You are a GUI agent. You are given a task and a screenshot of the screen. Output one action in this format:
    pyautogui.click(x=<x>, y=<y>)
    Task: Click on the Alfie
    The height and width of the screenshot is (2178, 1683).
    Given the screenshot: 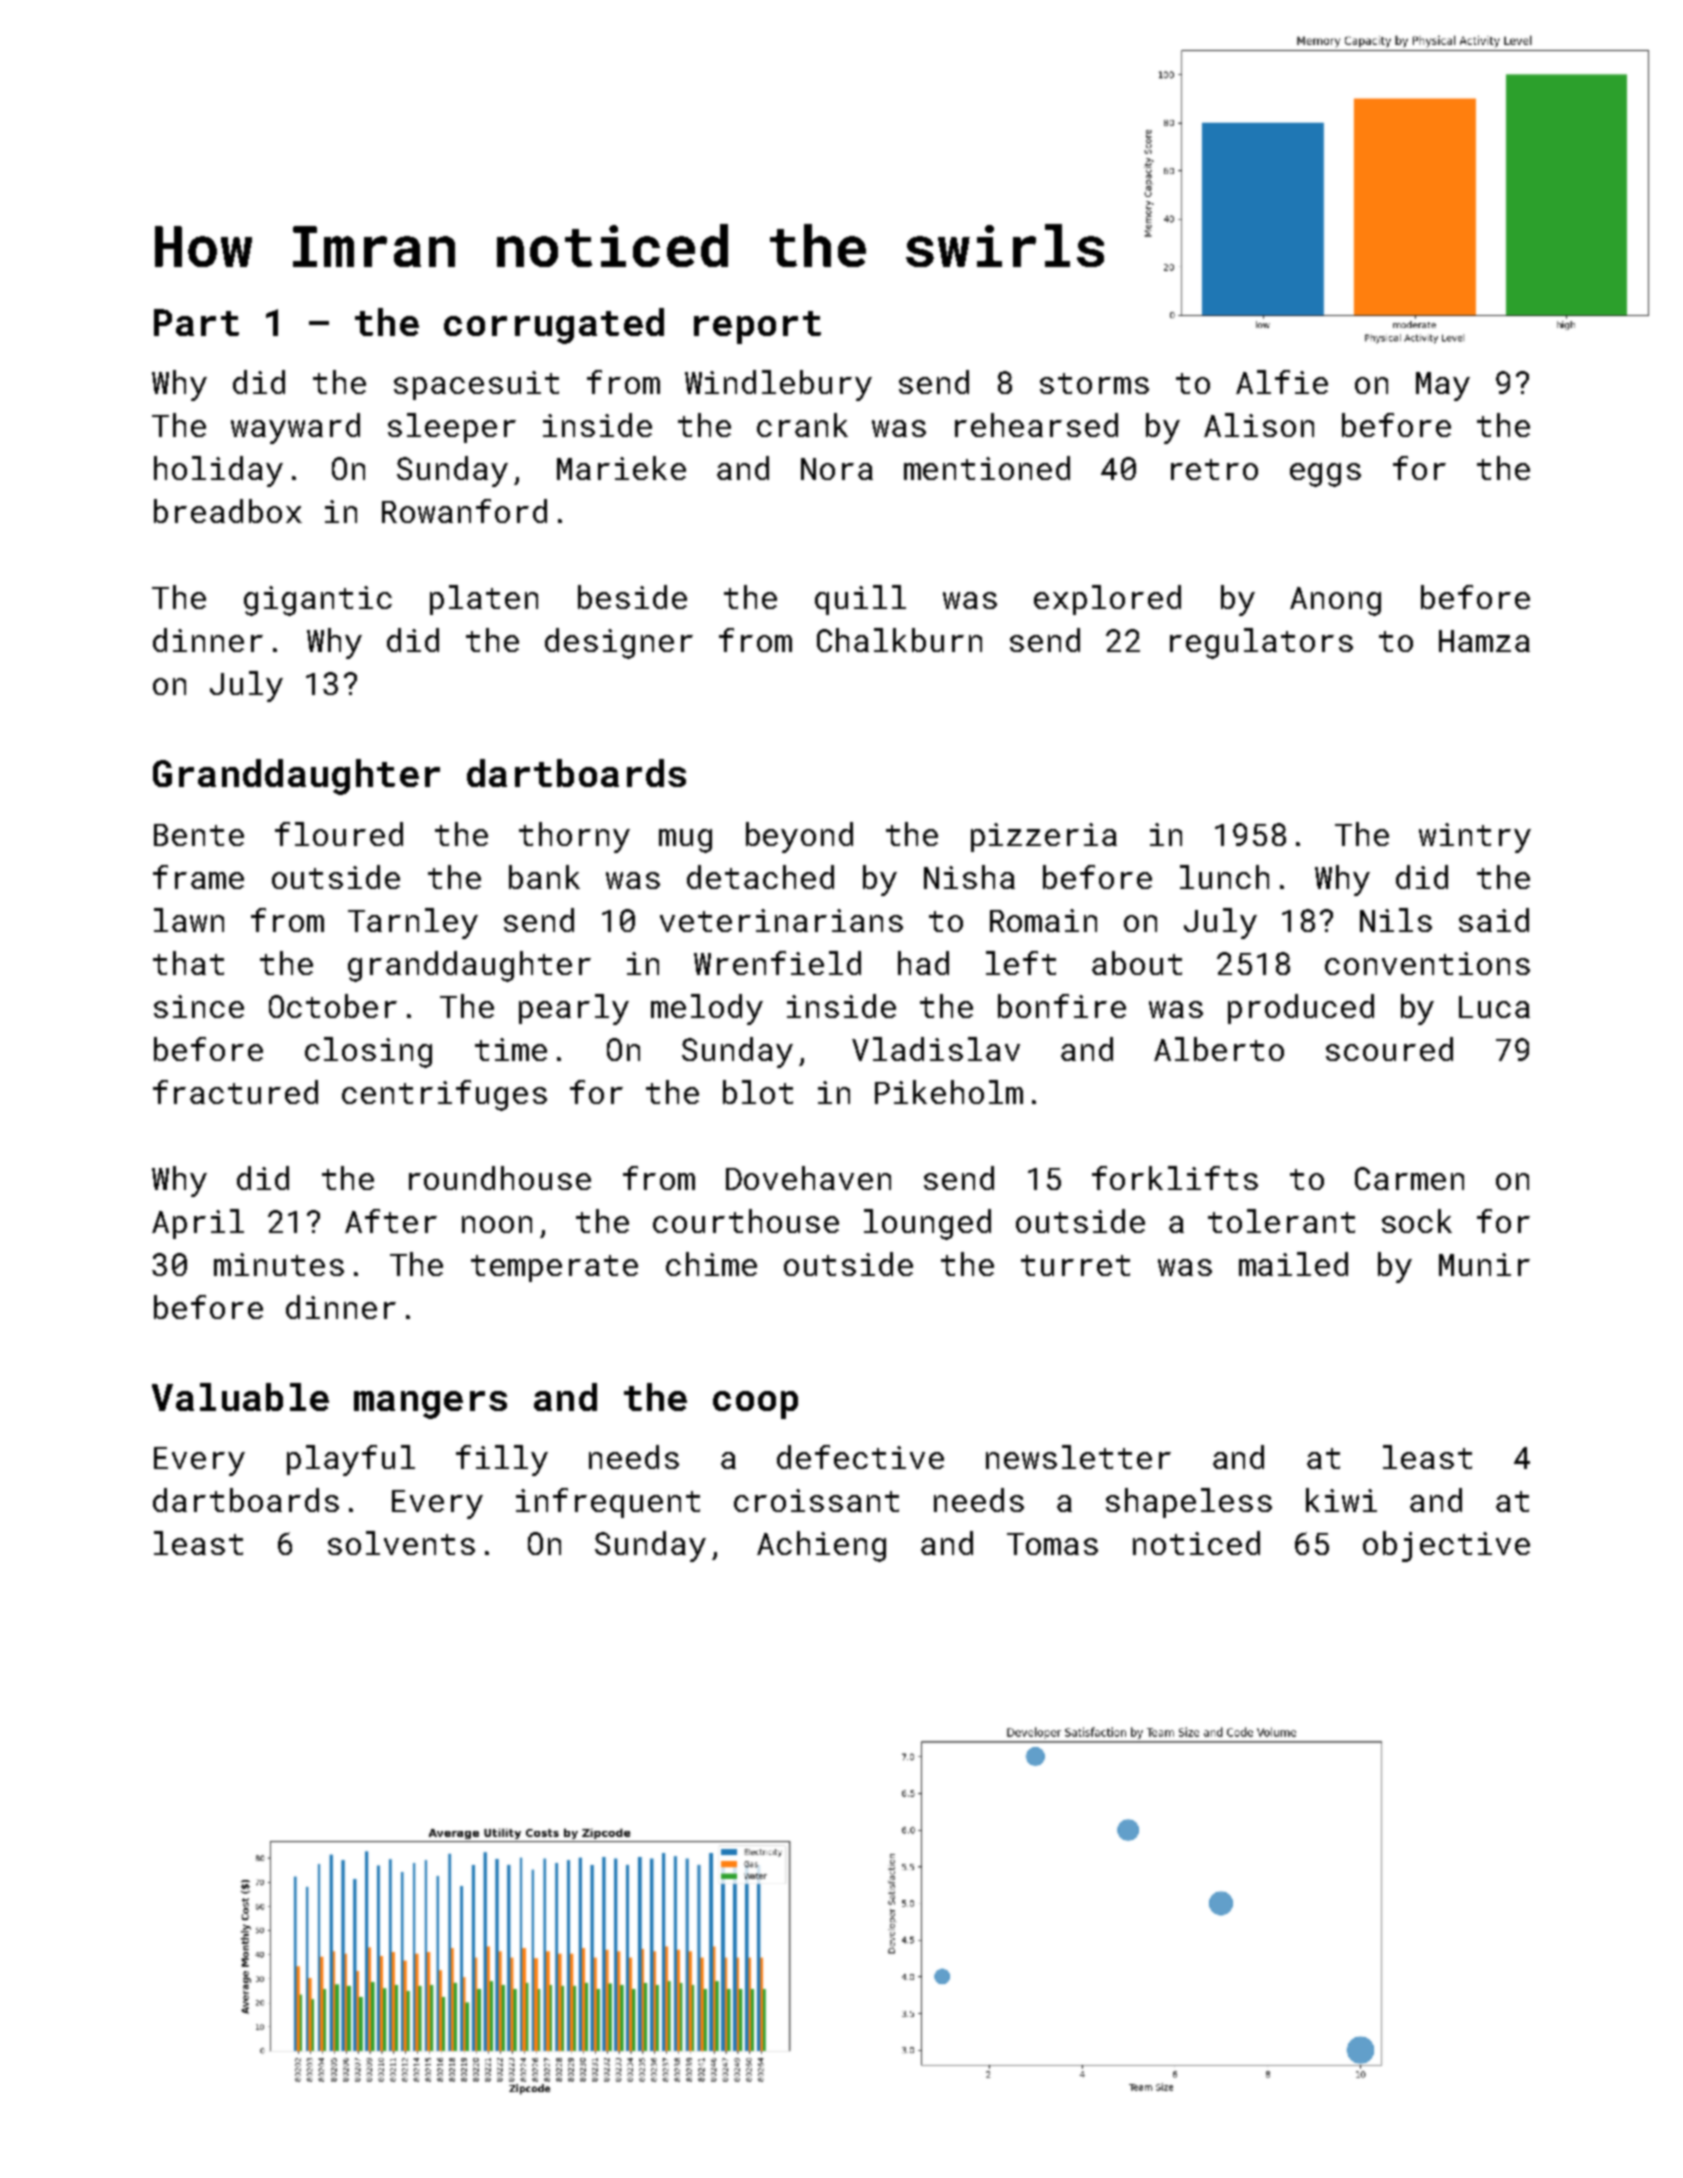 What is the action you would take?
    pyautogui.click(x=1282, y=382)
